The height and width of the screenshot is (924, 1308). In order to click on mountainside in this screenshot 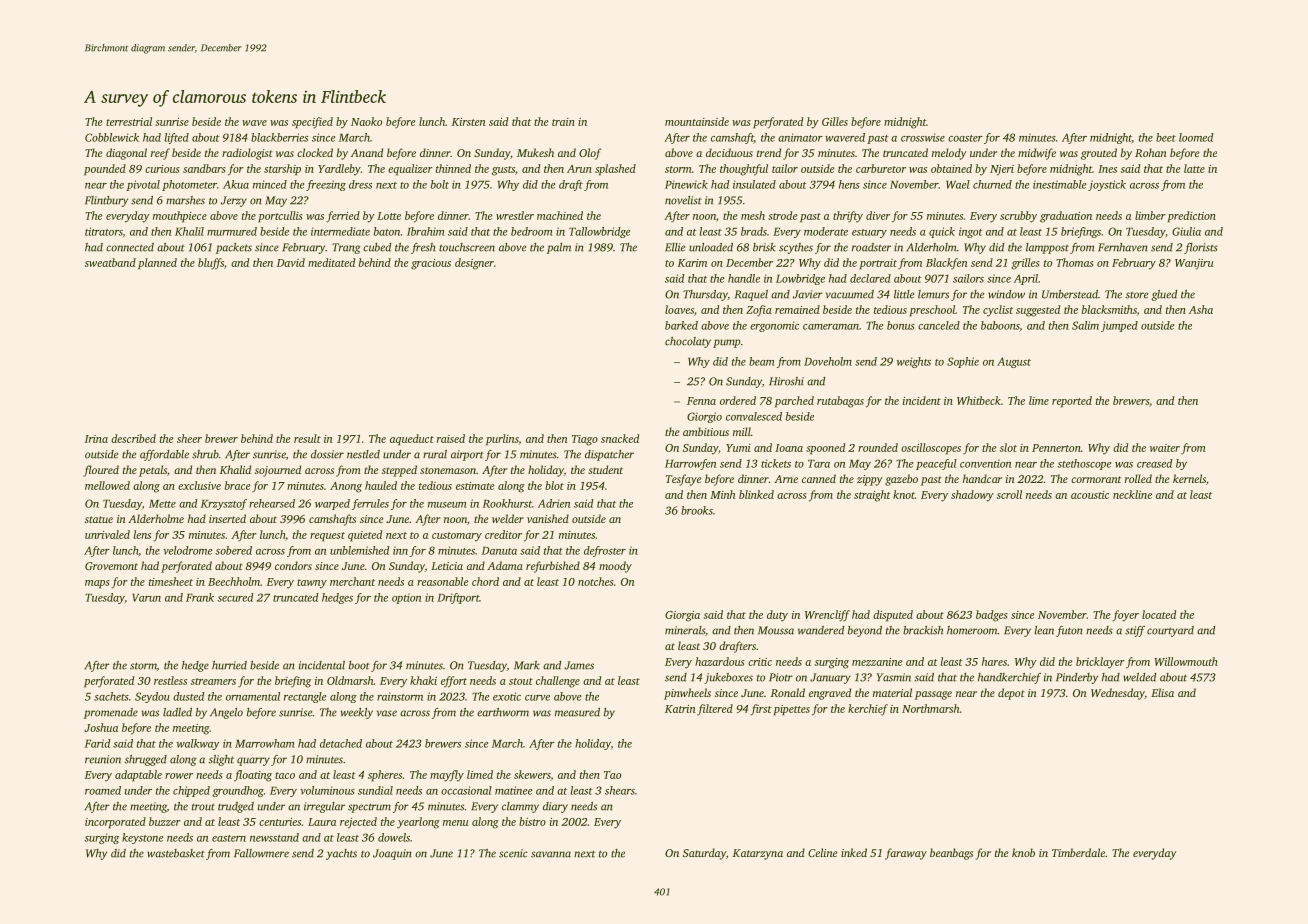, I will do `click(697, 121)`.
